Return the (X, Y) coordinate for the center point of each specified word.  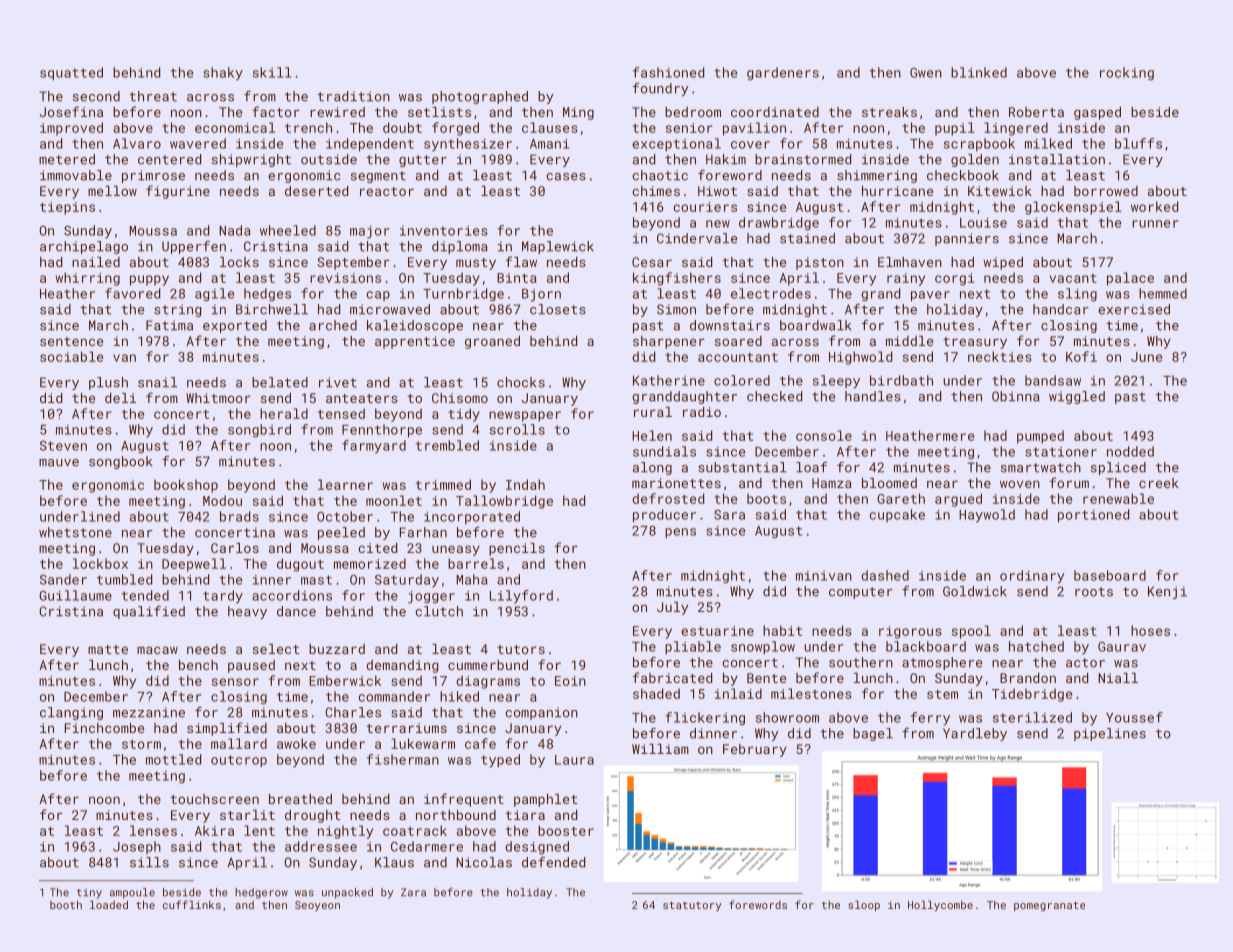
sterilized (1032, 717)
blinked (979, 72)
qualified (149, 612)
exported (235, 326)
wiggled (1077, 397)
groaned (492, 342)
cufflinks (192, 904)
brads (239, 516)
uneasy (456, 550)
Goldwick (975, 591)
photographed (480, 97)
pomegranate (1049, 906)
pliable (693, 647)
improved (71, 129)
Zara (413, 892)
